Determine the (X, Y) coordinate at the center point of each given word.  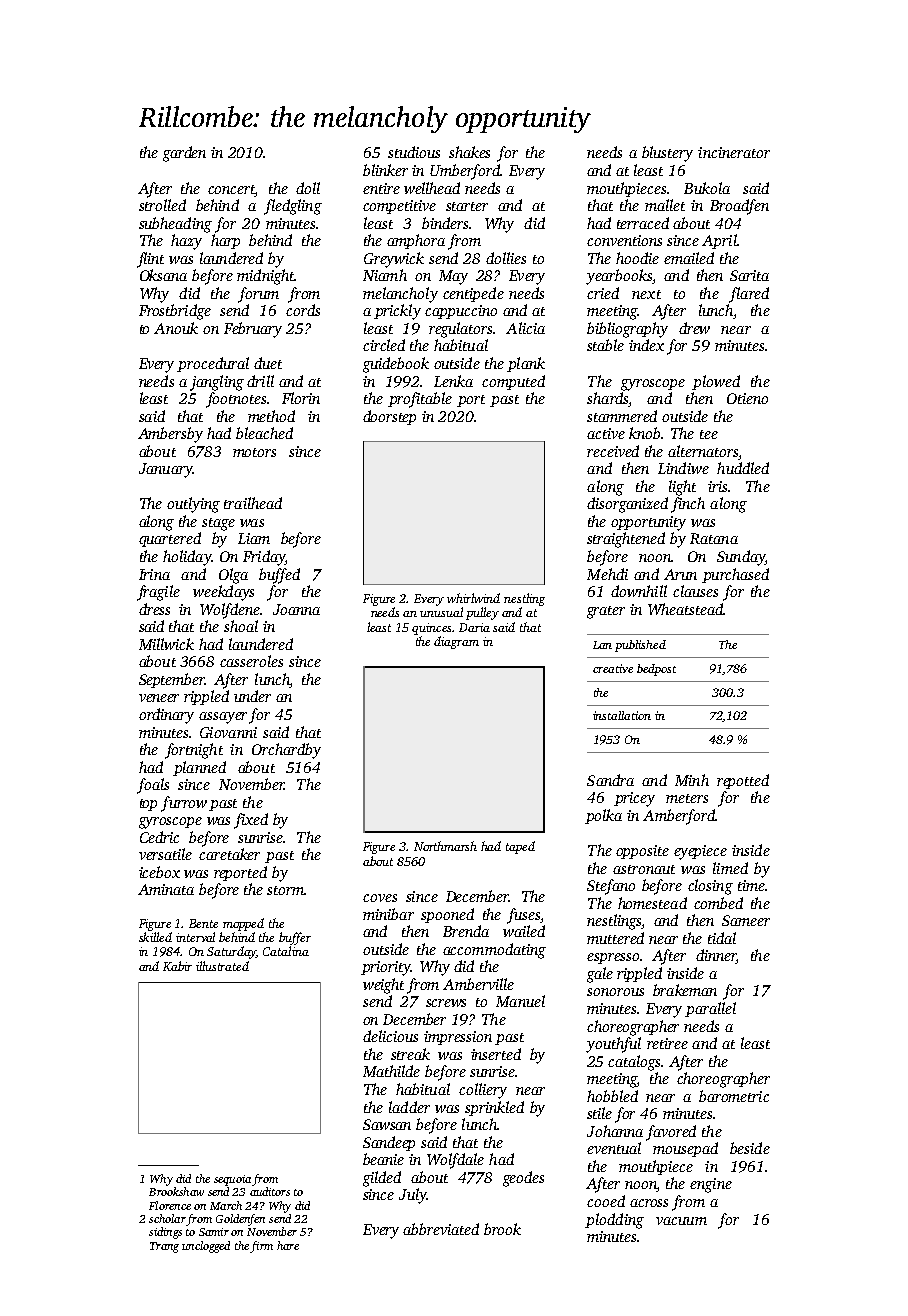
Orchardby (286, 751)
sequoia (232, 1180)
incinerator (734, 152)
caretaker (229, 854)
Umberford (465, 172)
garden (184, 154)
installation (622, 715)
